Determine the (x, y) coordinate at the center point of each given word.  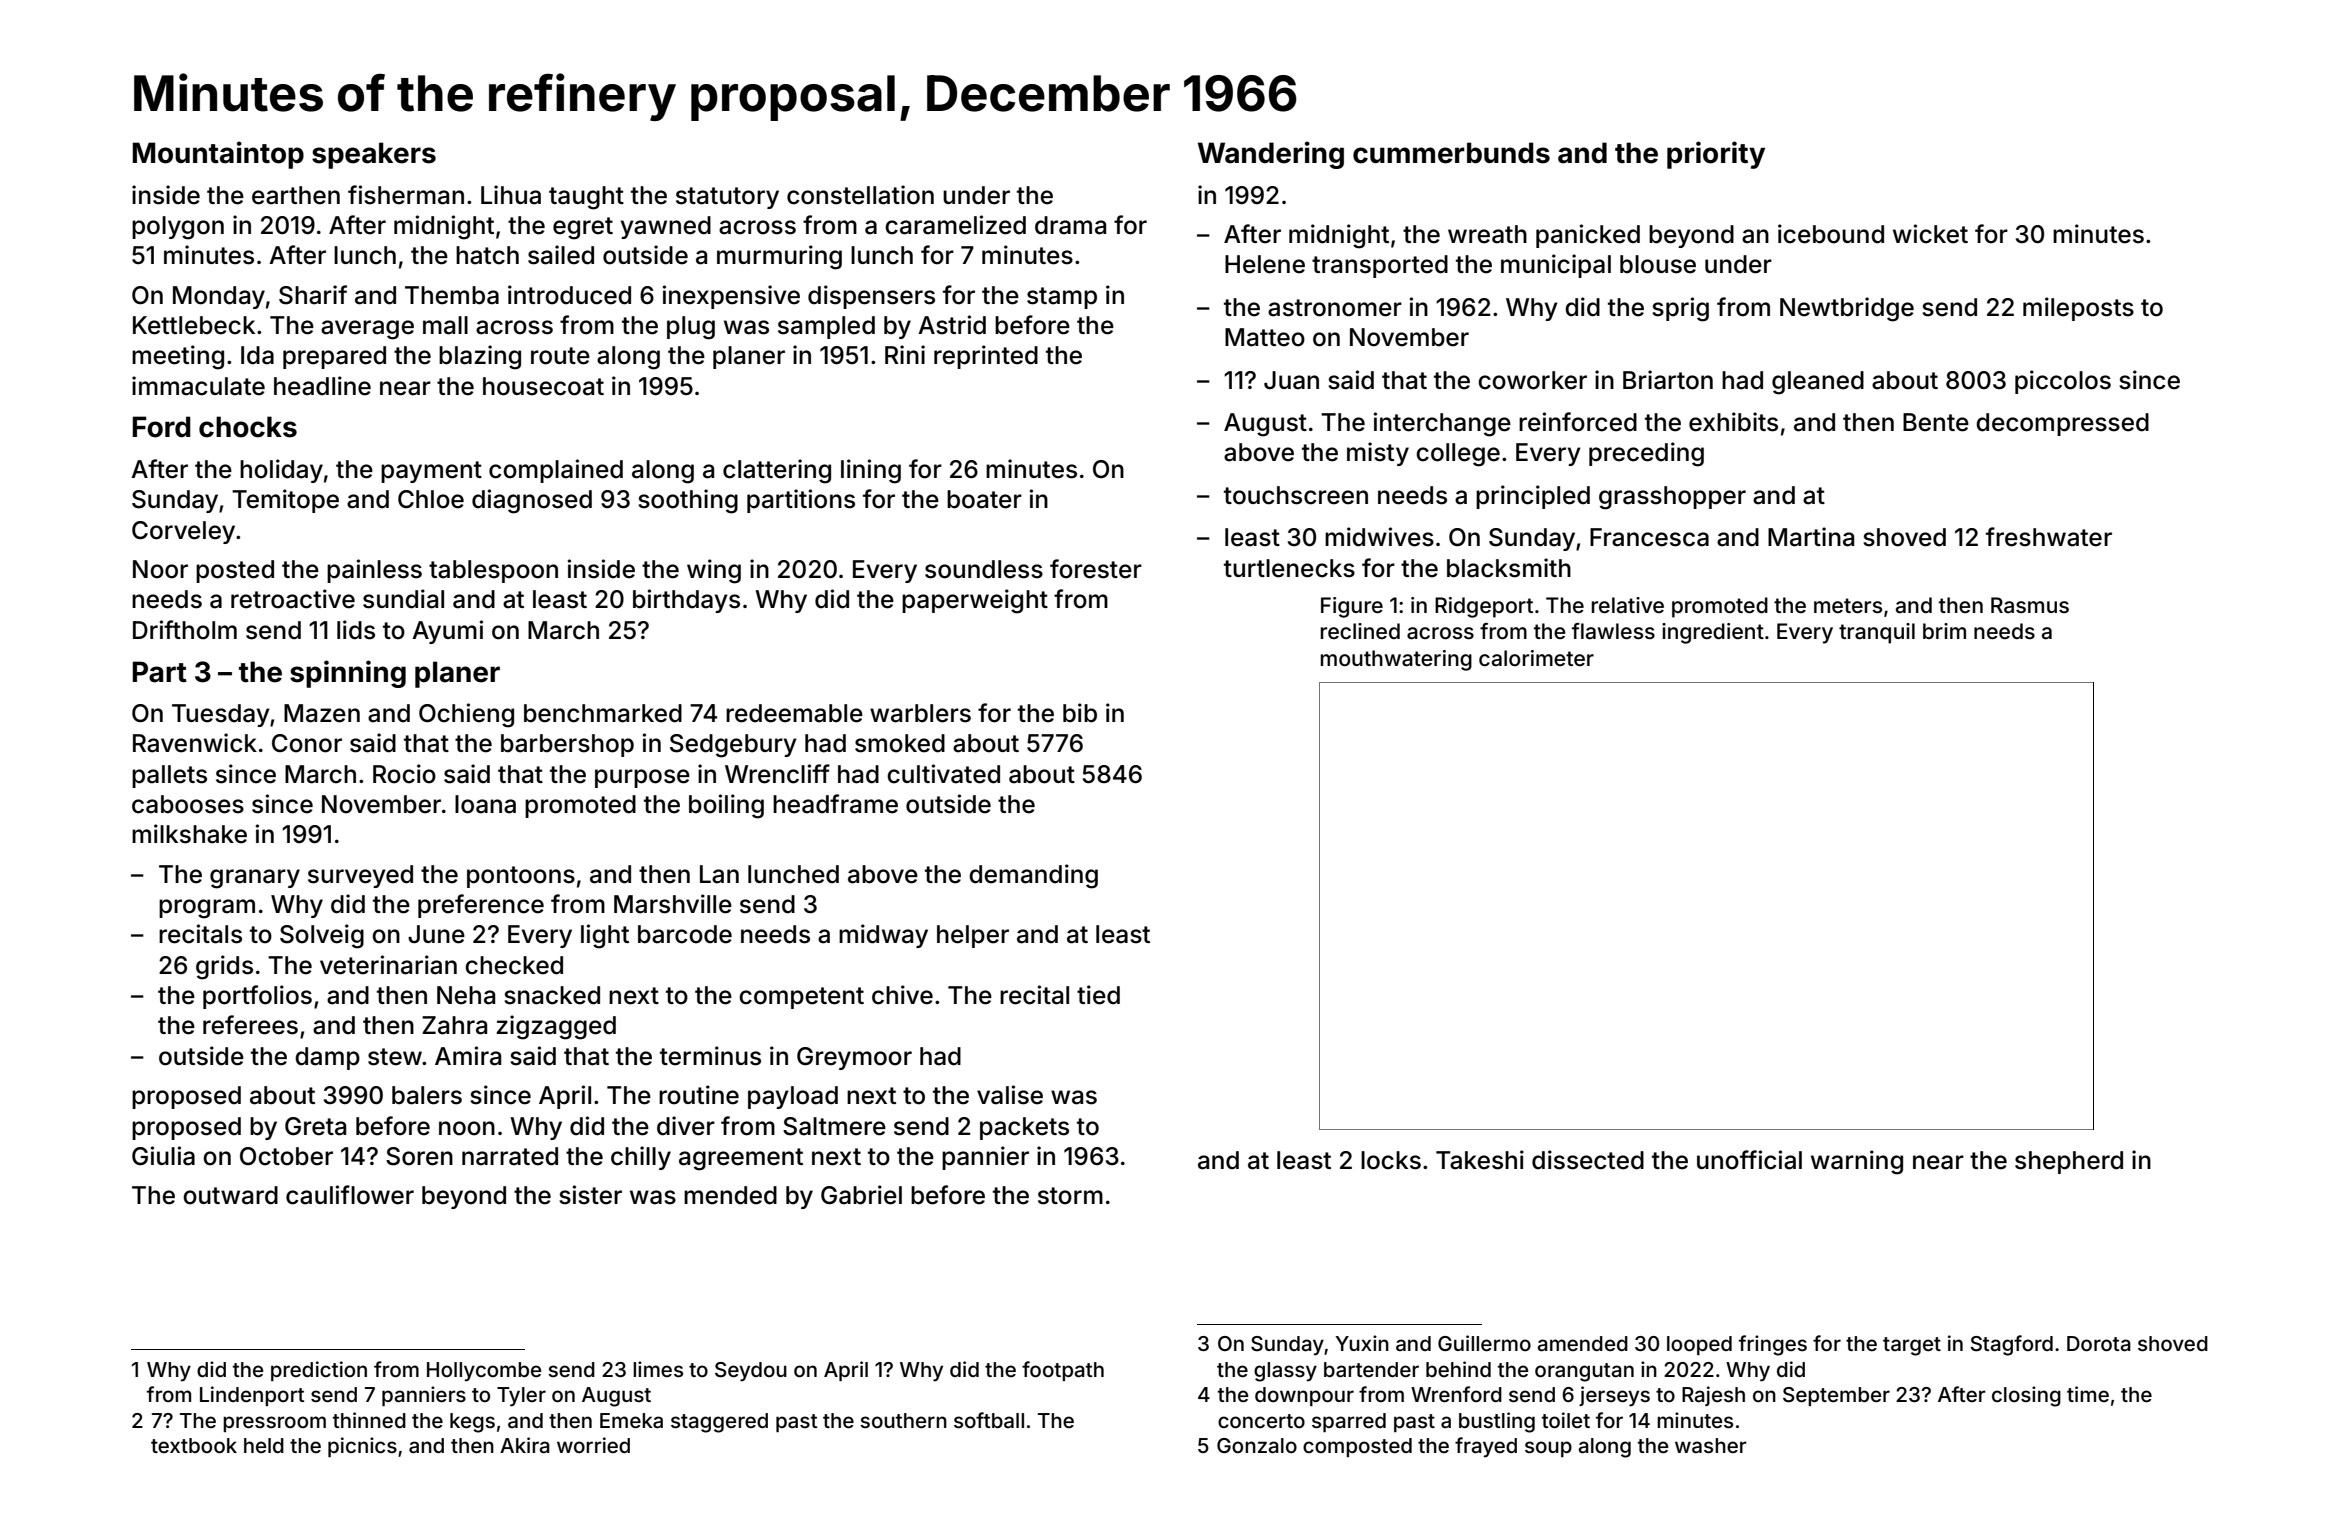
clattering (777, 471)
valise (1010, 1095)
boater (984, 499)
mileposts (2078, 309)
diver (686, 1126)
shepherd (2069, 1162)
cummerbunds (1451, 153)
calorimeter (1536, 658)
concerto (1261, 1421)
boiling (726, 806)
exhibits (1733, 422)
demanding (1033, 876)
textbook (194, 1445)
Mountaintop (218, 155)
